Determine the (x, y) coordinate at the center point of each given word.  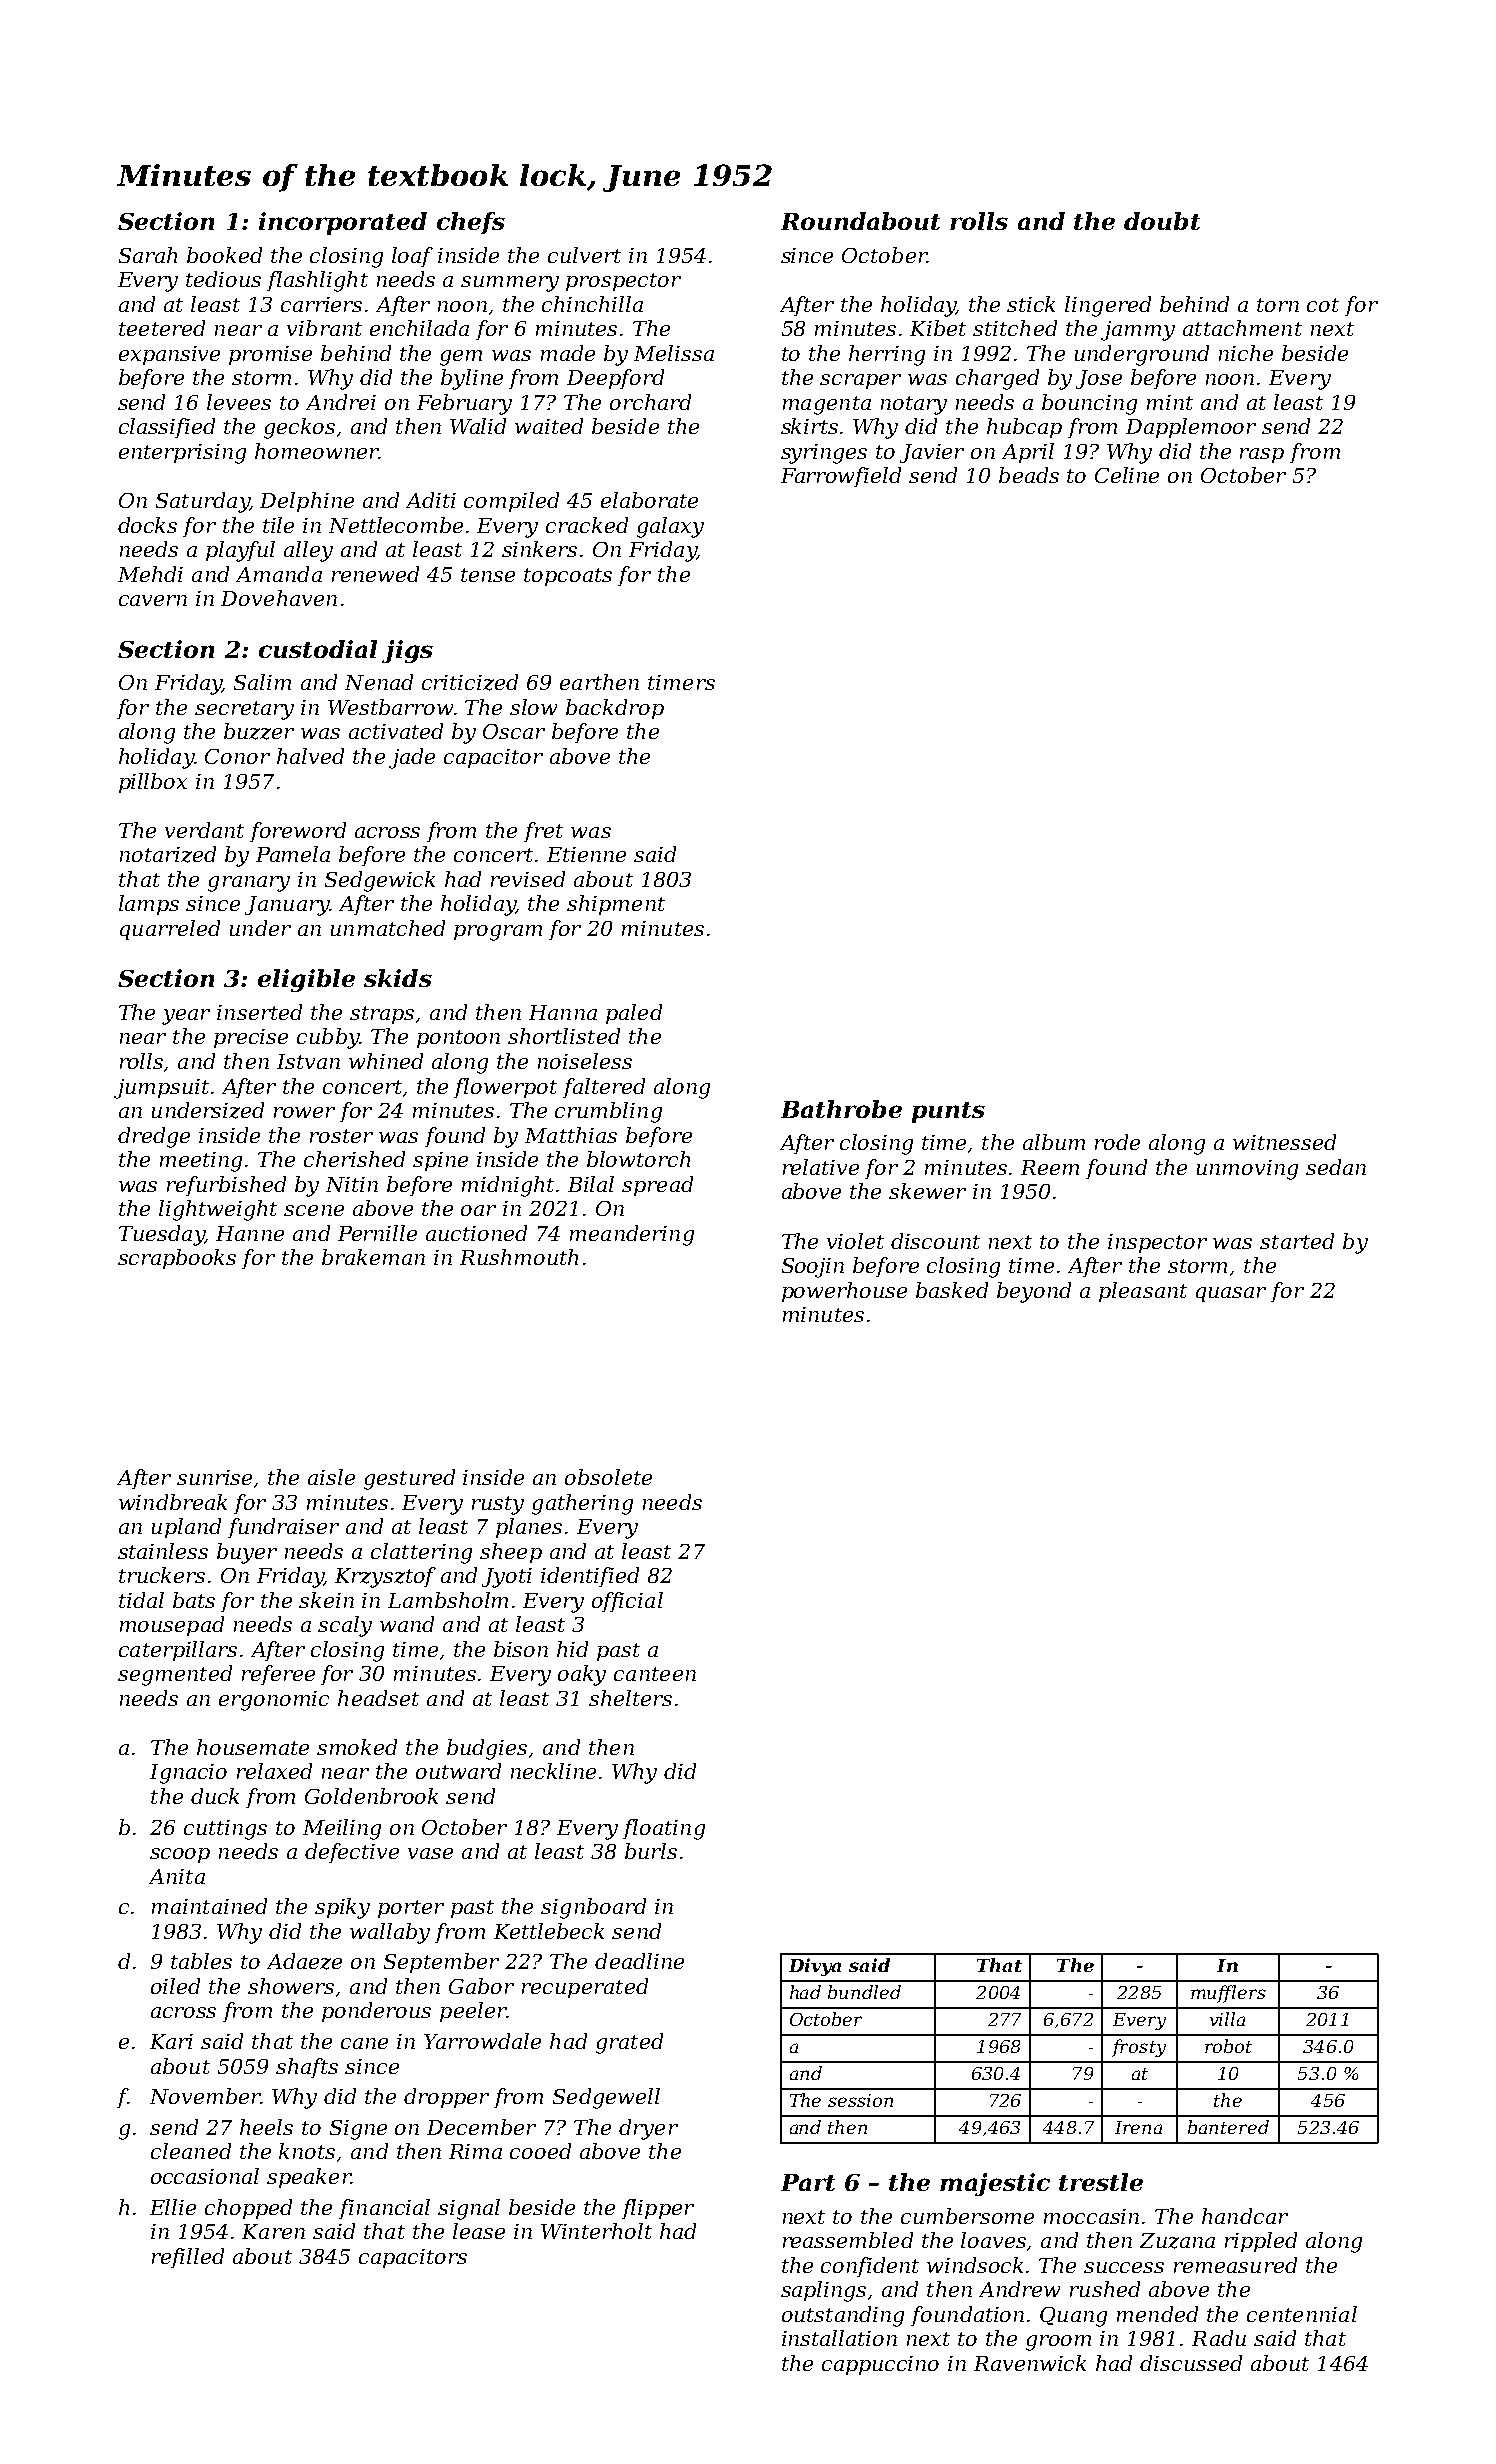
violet (855, 1241)
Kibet (938, 328)
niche (1246, 353)
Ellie (173, 2207)
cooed (540, 2151)
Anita (177, 1876)
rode (1117, 1142)
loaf (412, 257)
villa (1227, 2019)
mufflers (1228, 1994)
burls (651, 1851)
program (498, 933)
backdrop (615, 709)
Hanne (250, 1233)
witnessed (1284, 1142)
